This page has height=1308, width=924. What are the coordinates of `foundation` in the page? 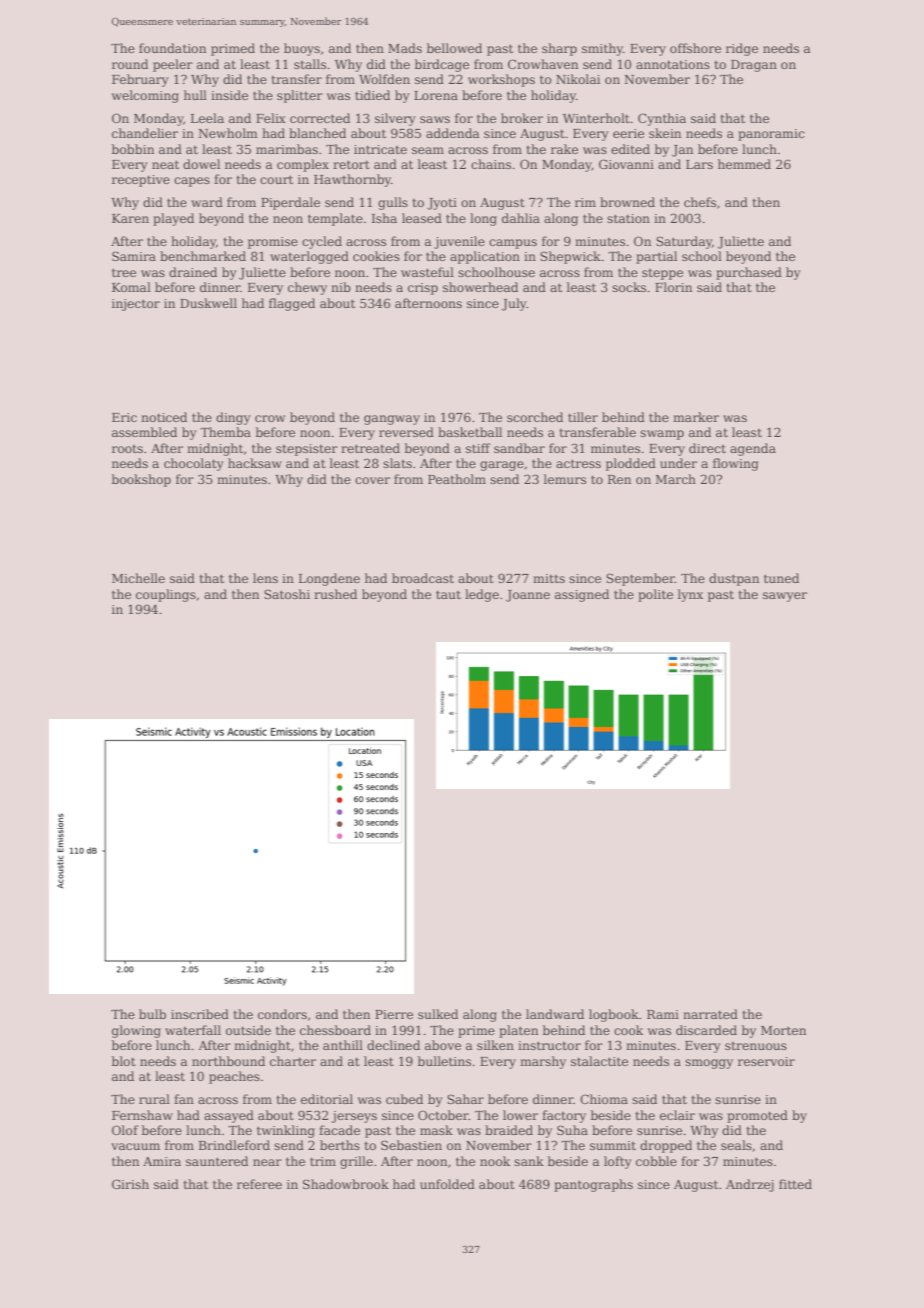 It's located at (172, 48).
